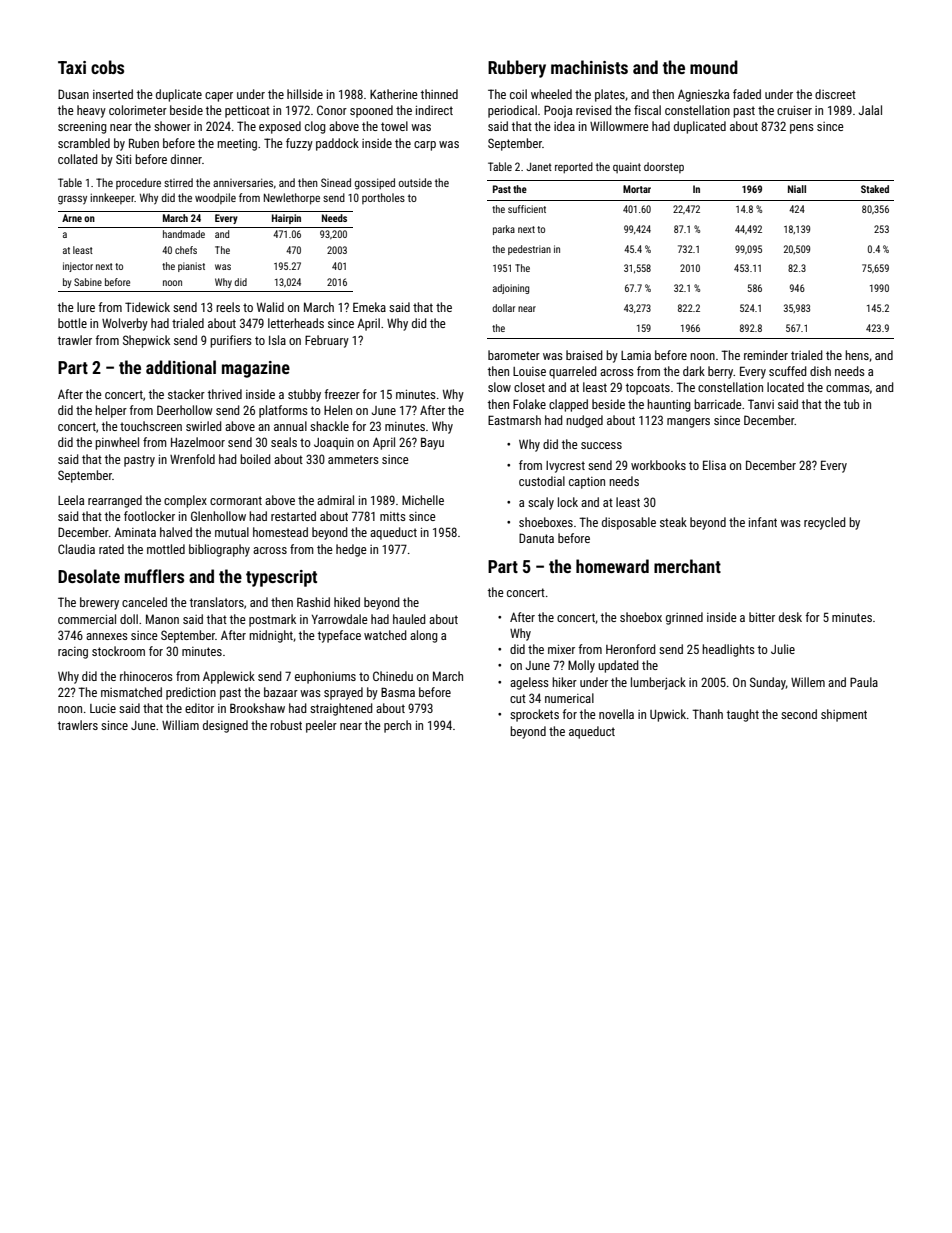  Describe the element at coordinates (118, 651) in the image. I see `stockroom` at that location.
